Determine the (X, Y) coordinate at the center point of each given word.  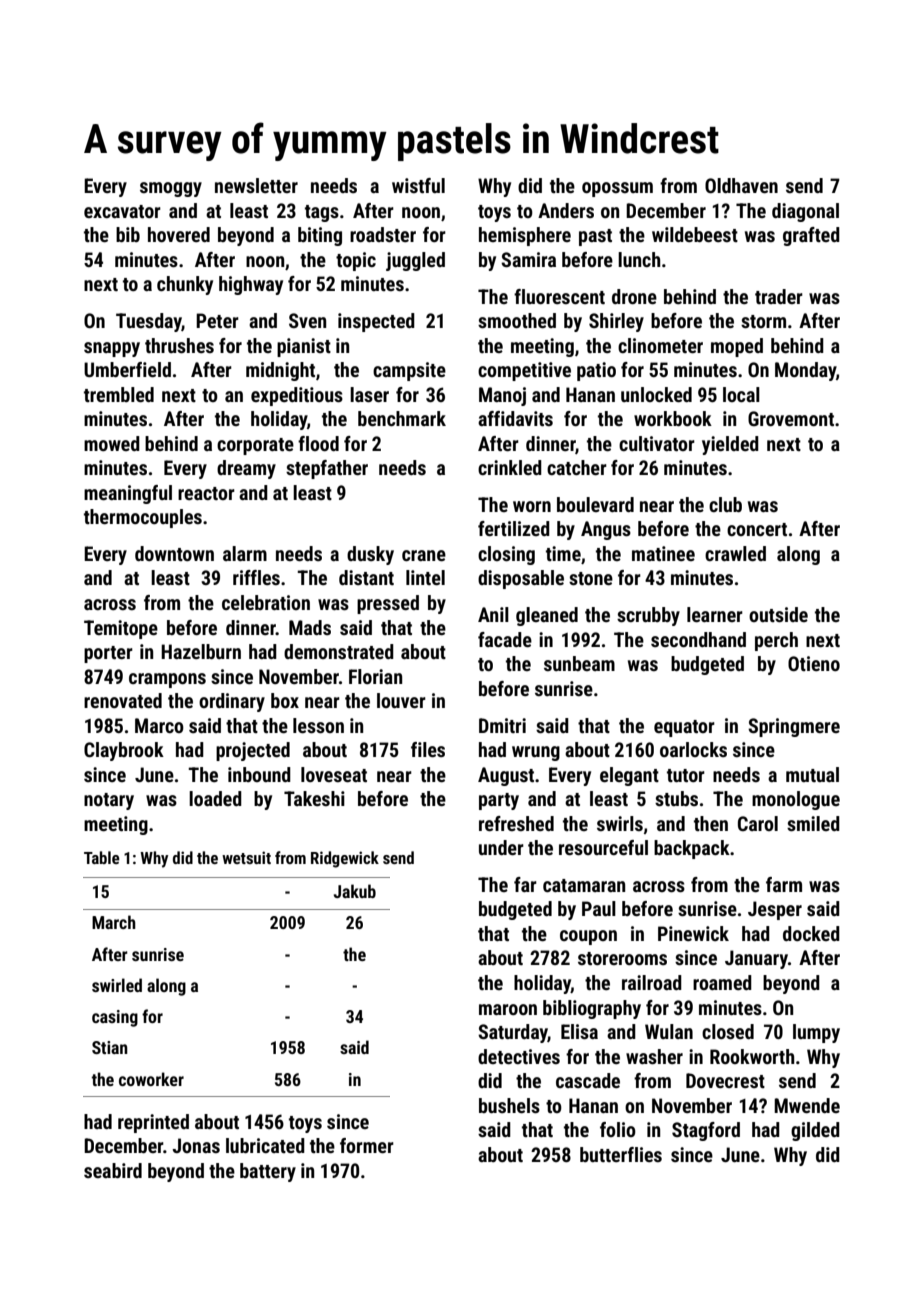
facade (505, 639)
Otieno (814, 663)
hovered (179, 234)
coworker (151, 1079)
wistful (418, 185)
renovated (123, 700)
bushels (509, 1105)
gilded (815, 1131)
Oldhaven (741, 185)
